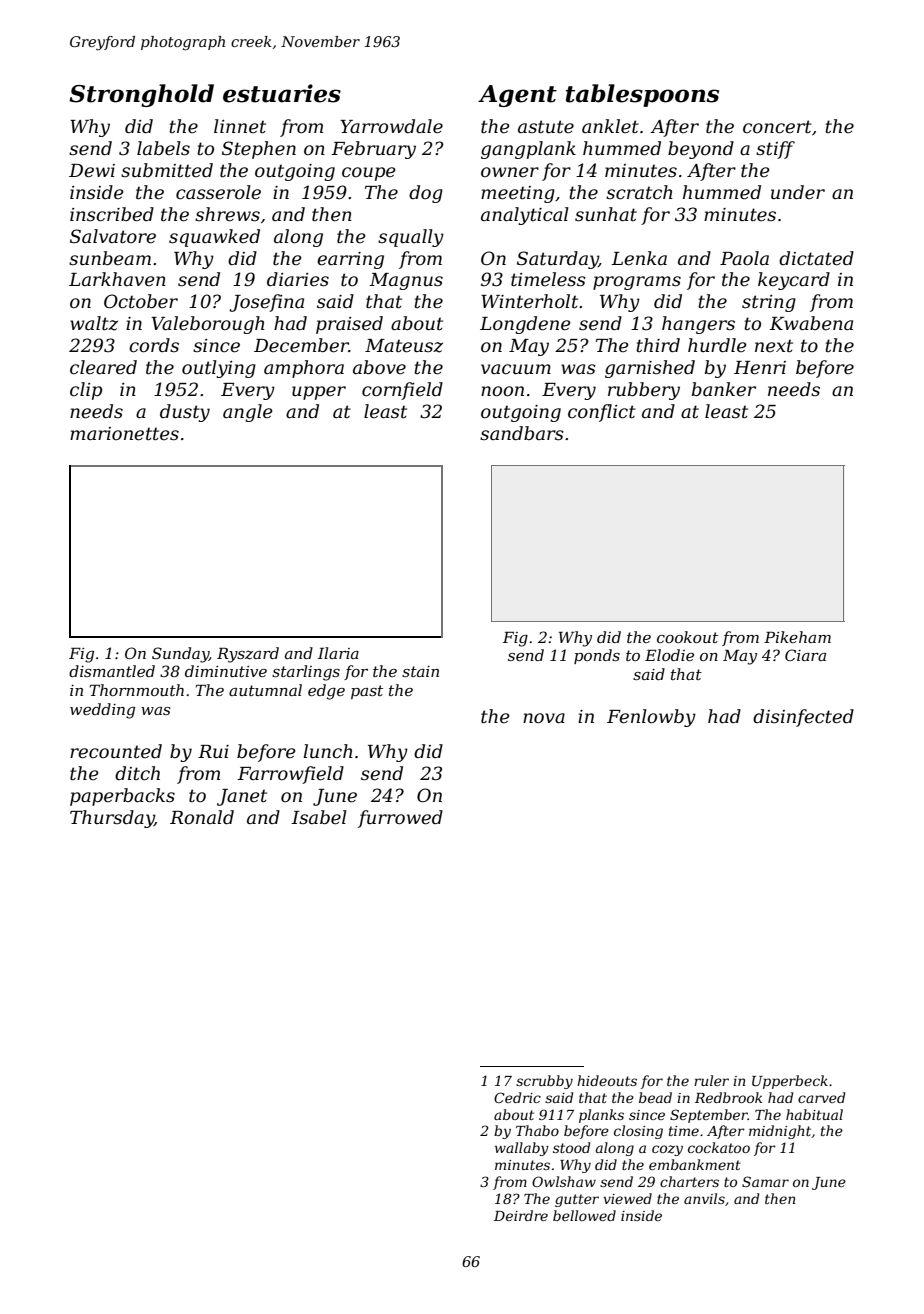 The height and width of the screenshot is (1314, 924). Describe the element at coordinates (282, 93) in the screenshot. I see `estuaries` at that location.
